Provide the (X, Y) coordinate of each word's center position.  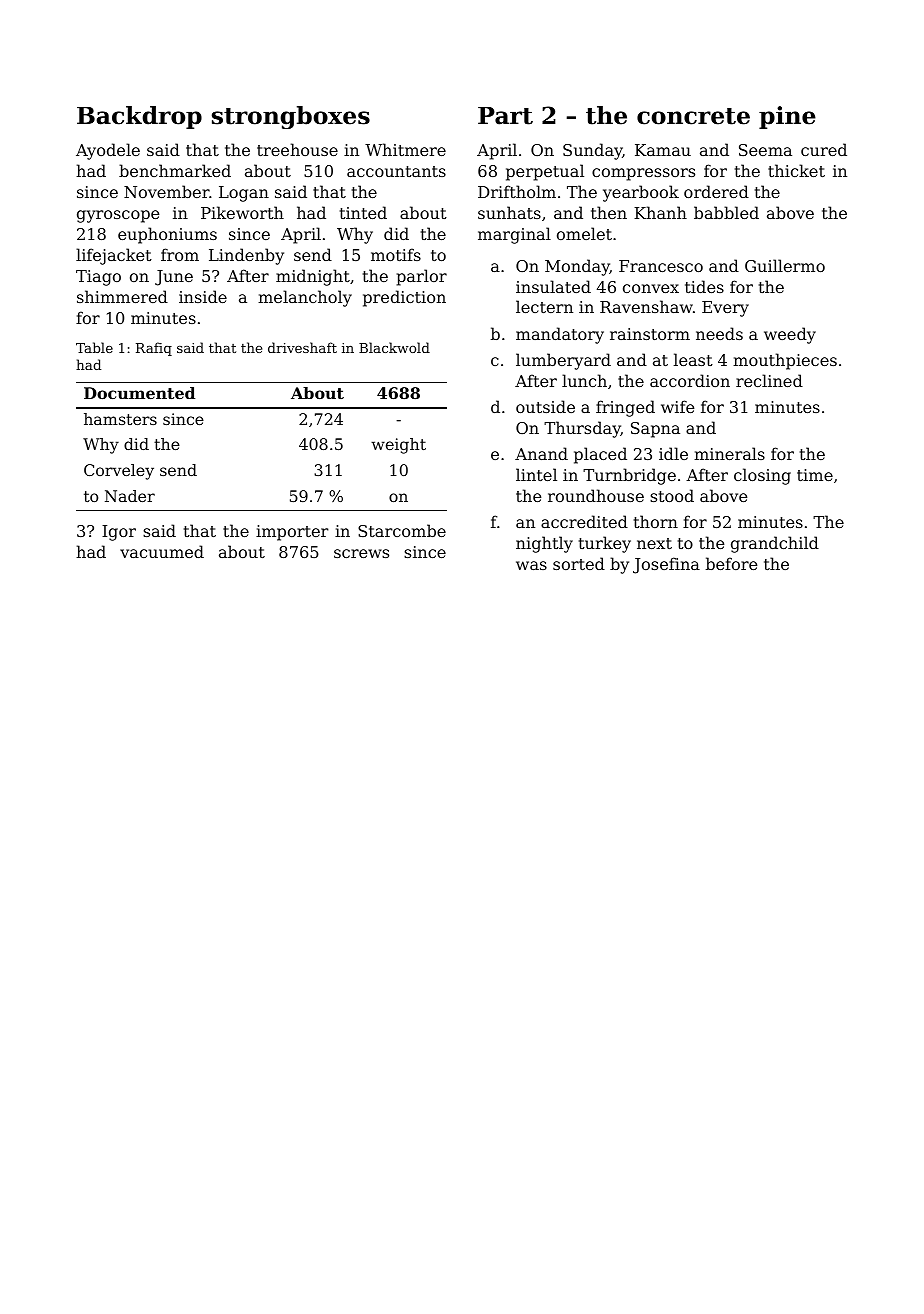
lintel (536, 474)
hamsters (120, 419)
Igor (119, 533)
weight (398, 446)
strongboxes (291, 117)
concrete (693, 116)
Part (505, 116)
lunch (584, 380)
